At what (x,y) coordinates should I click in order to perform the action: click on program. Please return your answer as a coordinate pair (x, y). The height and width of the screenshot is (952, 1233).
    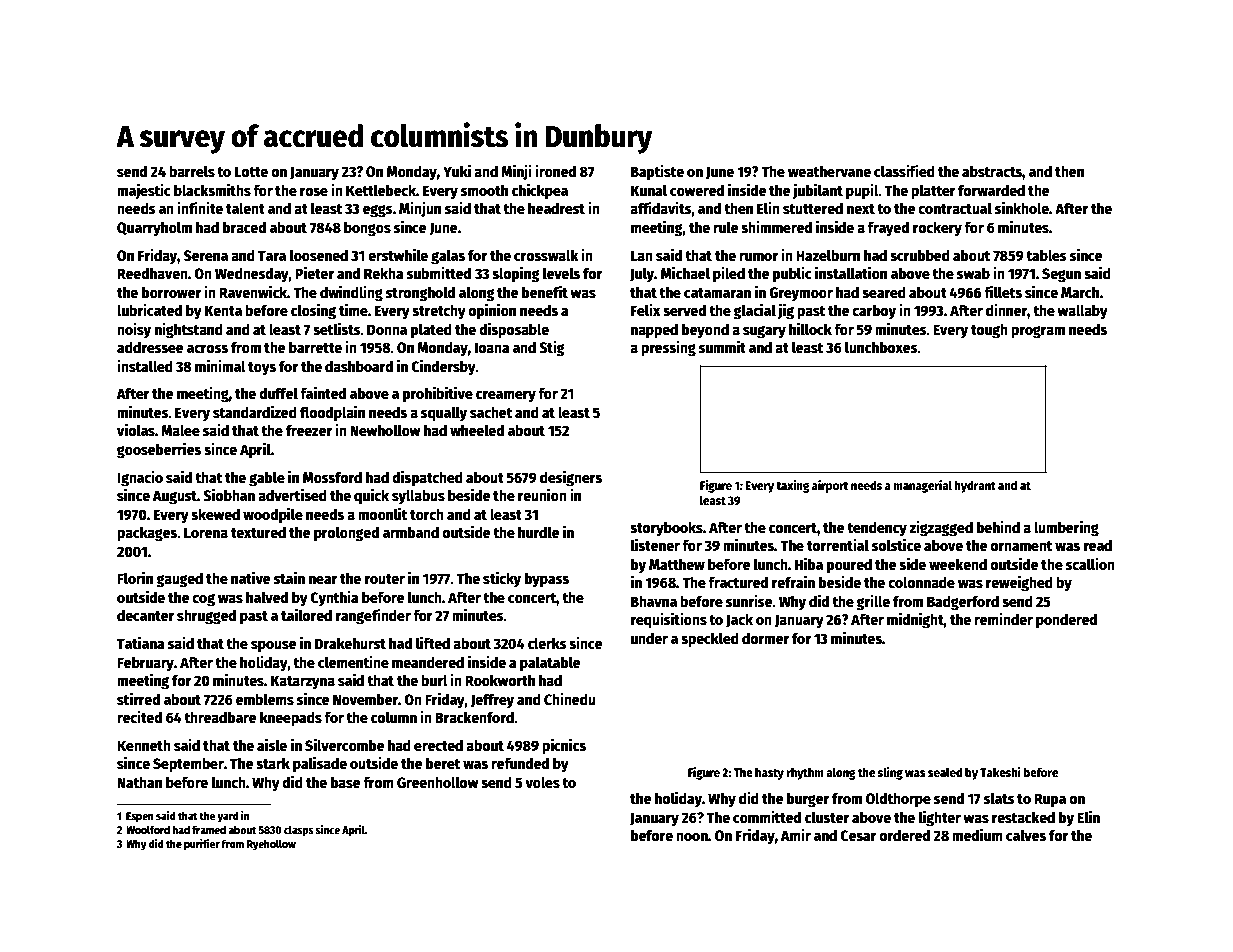
    Looking at the image, I should click on (1038, 332).
